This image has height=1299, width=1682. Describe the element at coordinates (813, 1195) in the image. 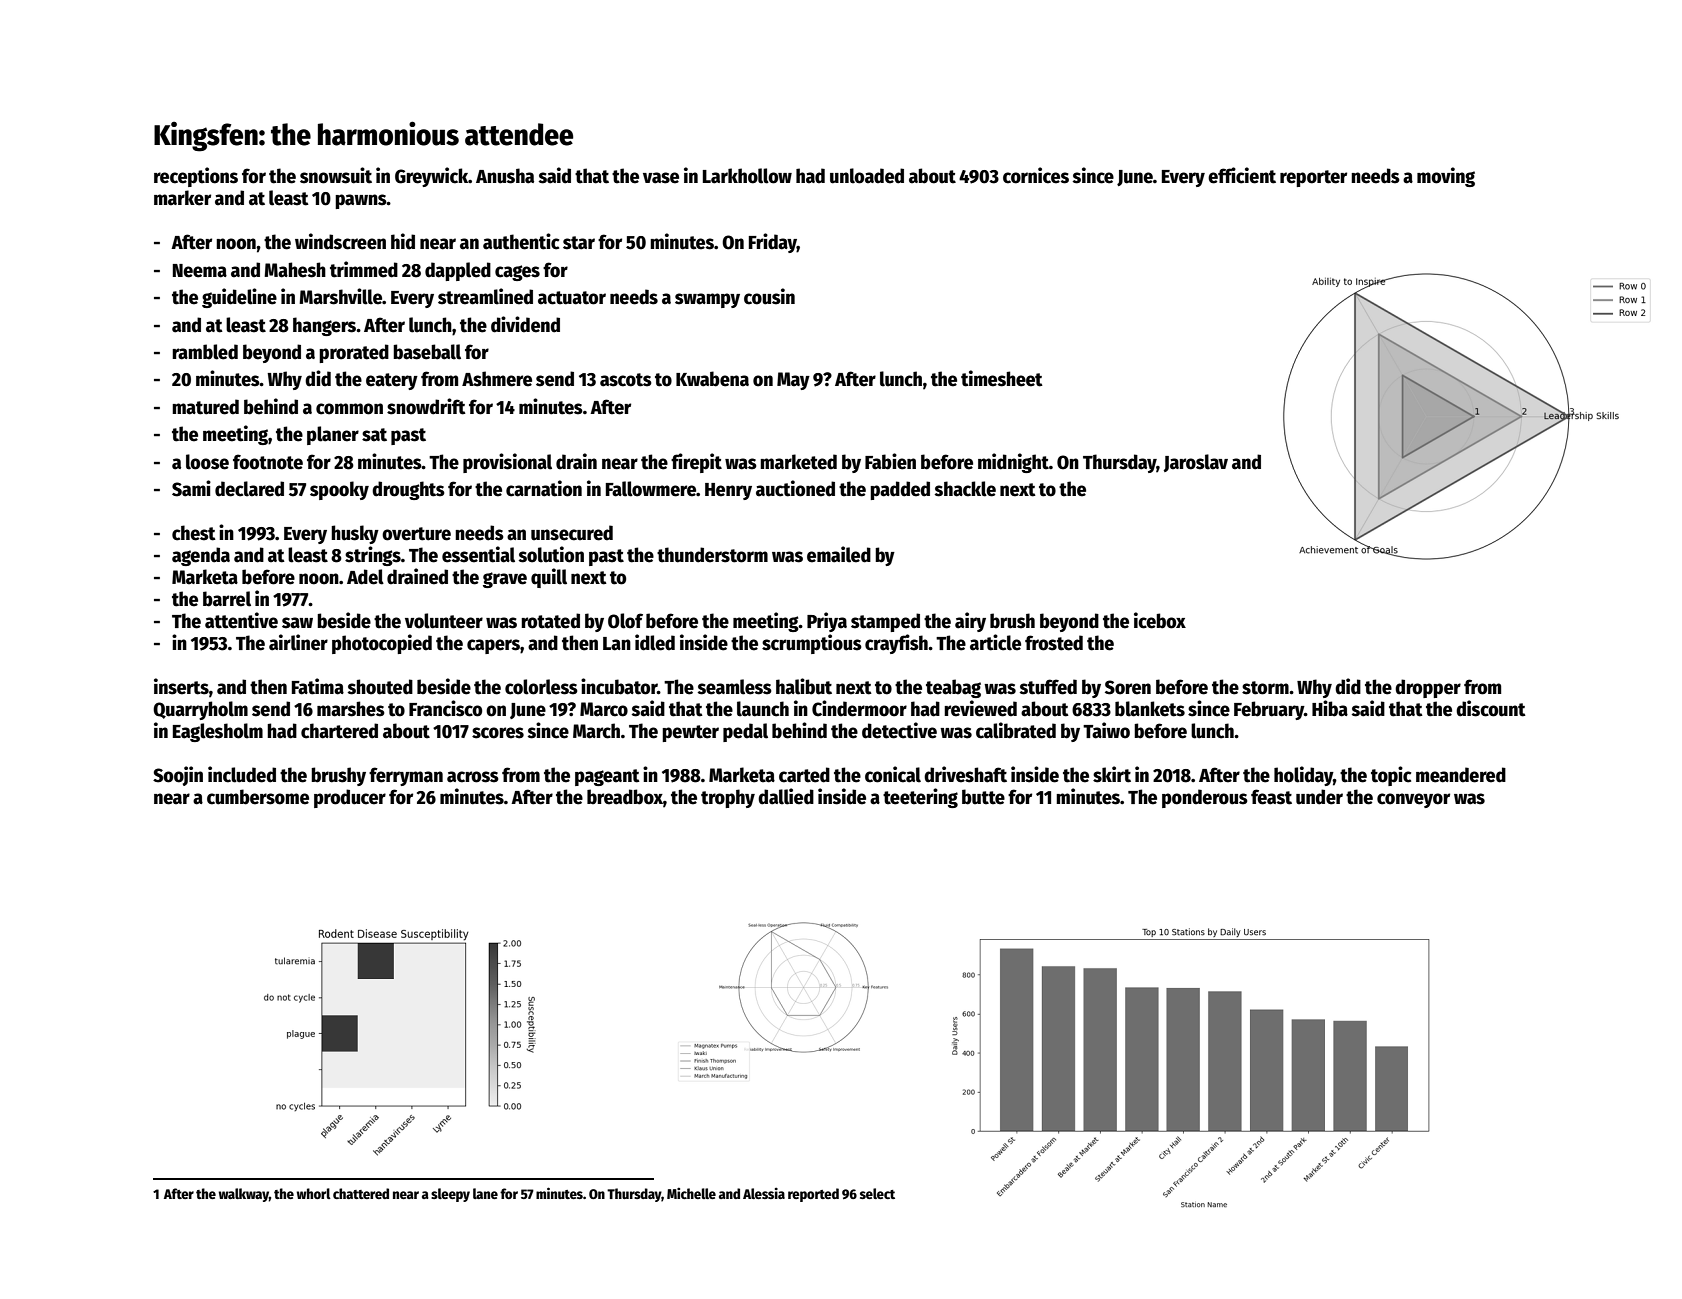

I see `reported` at that location.
